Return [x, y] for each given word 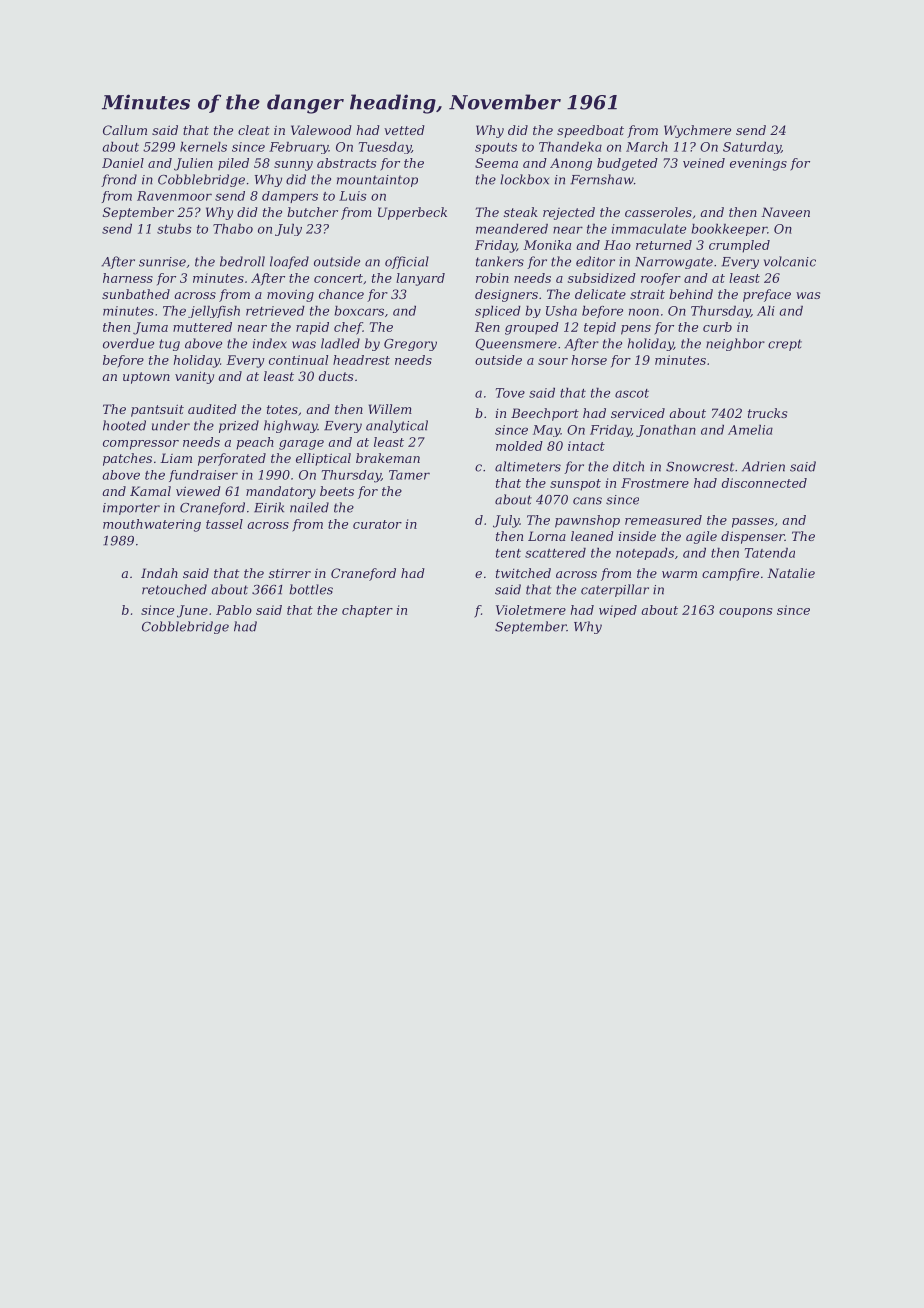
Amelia [750, 430]
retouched [174, 589]
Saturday [752, 148]
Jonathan [666, 431]
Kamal [150, 491]
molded [519, 446]
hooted [124, 425]
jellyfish [214, 312]
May [547, 431]
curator [377, 524]
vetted [404, 130]
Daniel [123, 163]
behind [691, 294]
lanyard [420, 279]
